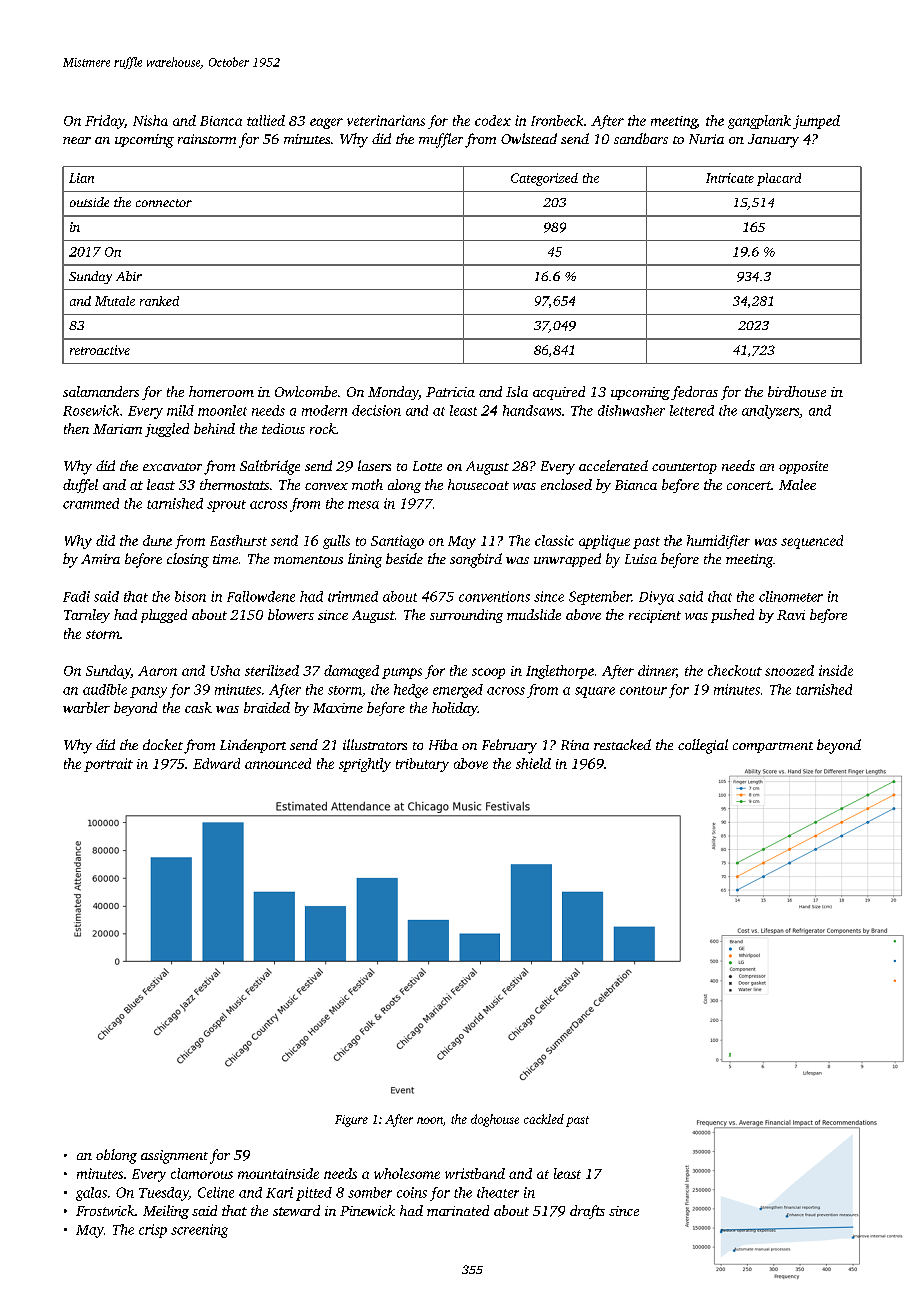 The width and height of the document is (924, 1308). I want to click on Intricate, so click(730, 178).
